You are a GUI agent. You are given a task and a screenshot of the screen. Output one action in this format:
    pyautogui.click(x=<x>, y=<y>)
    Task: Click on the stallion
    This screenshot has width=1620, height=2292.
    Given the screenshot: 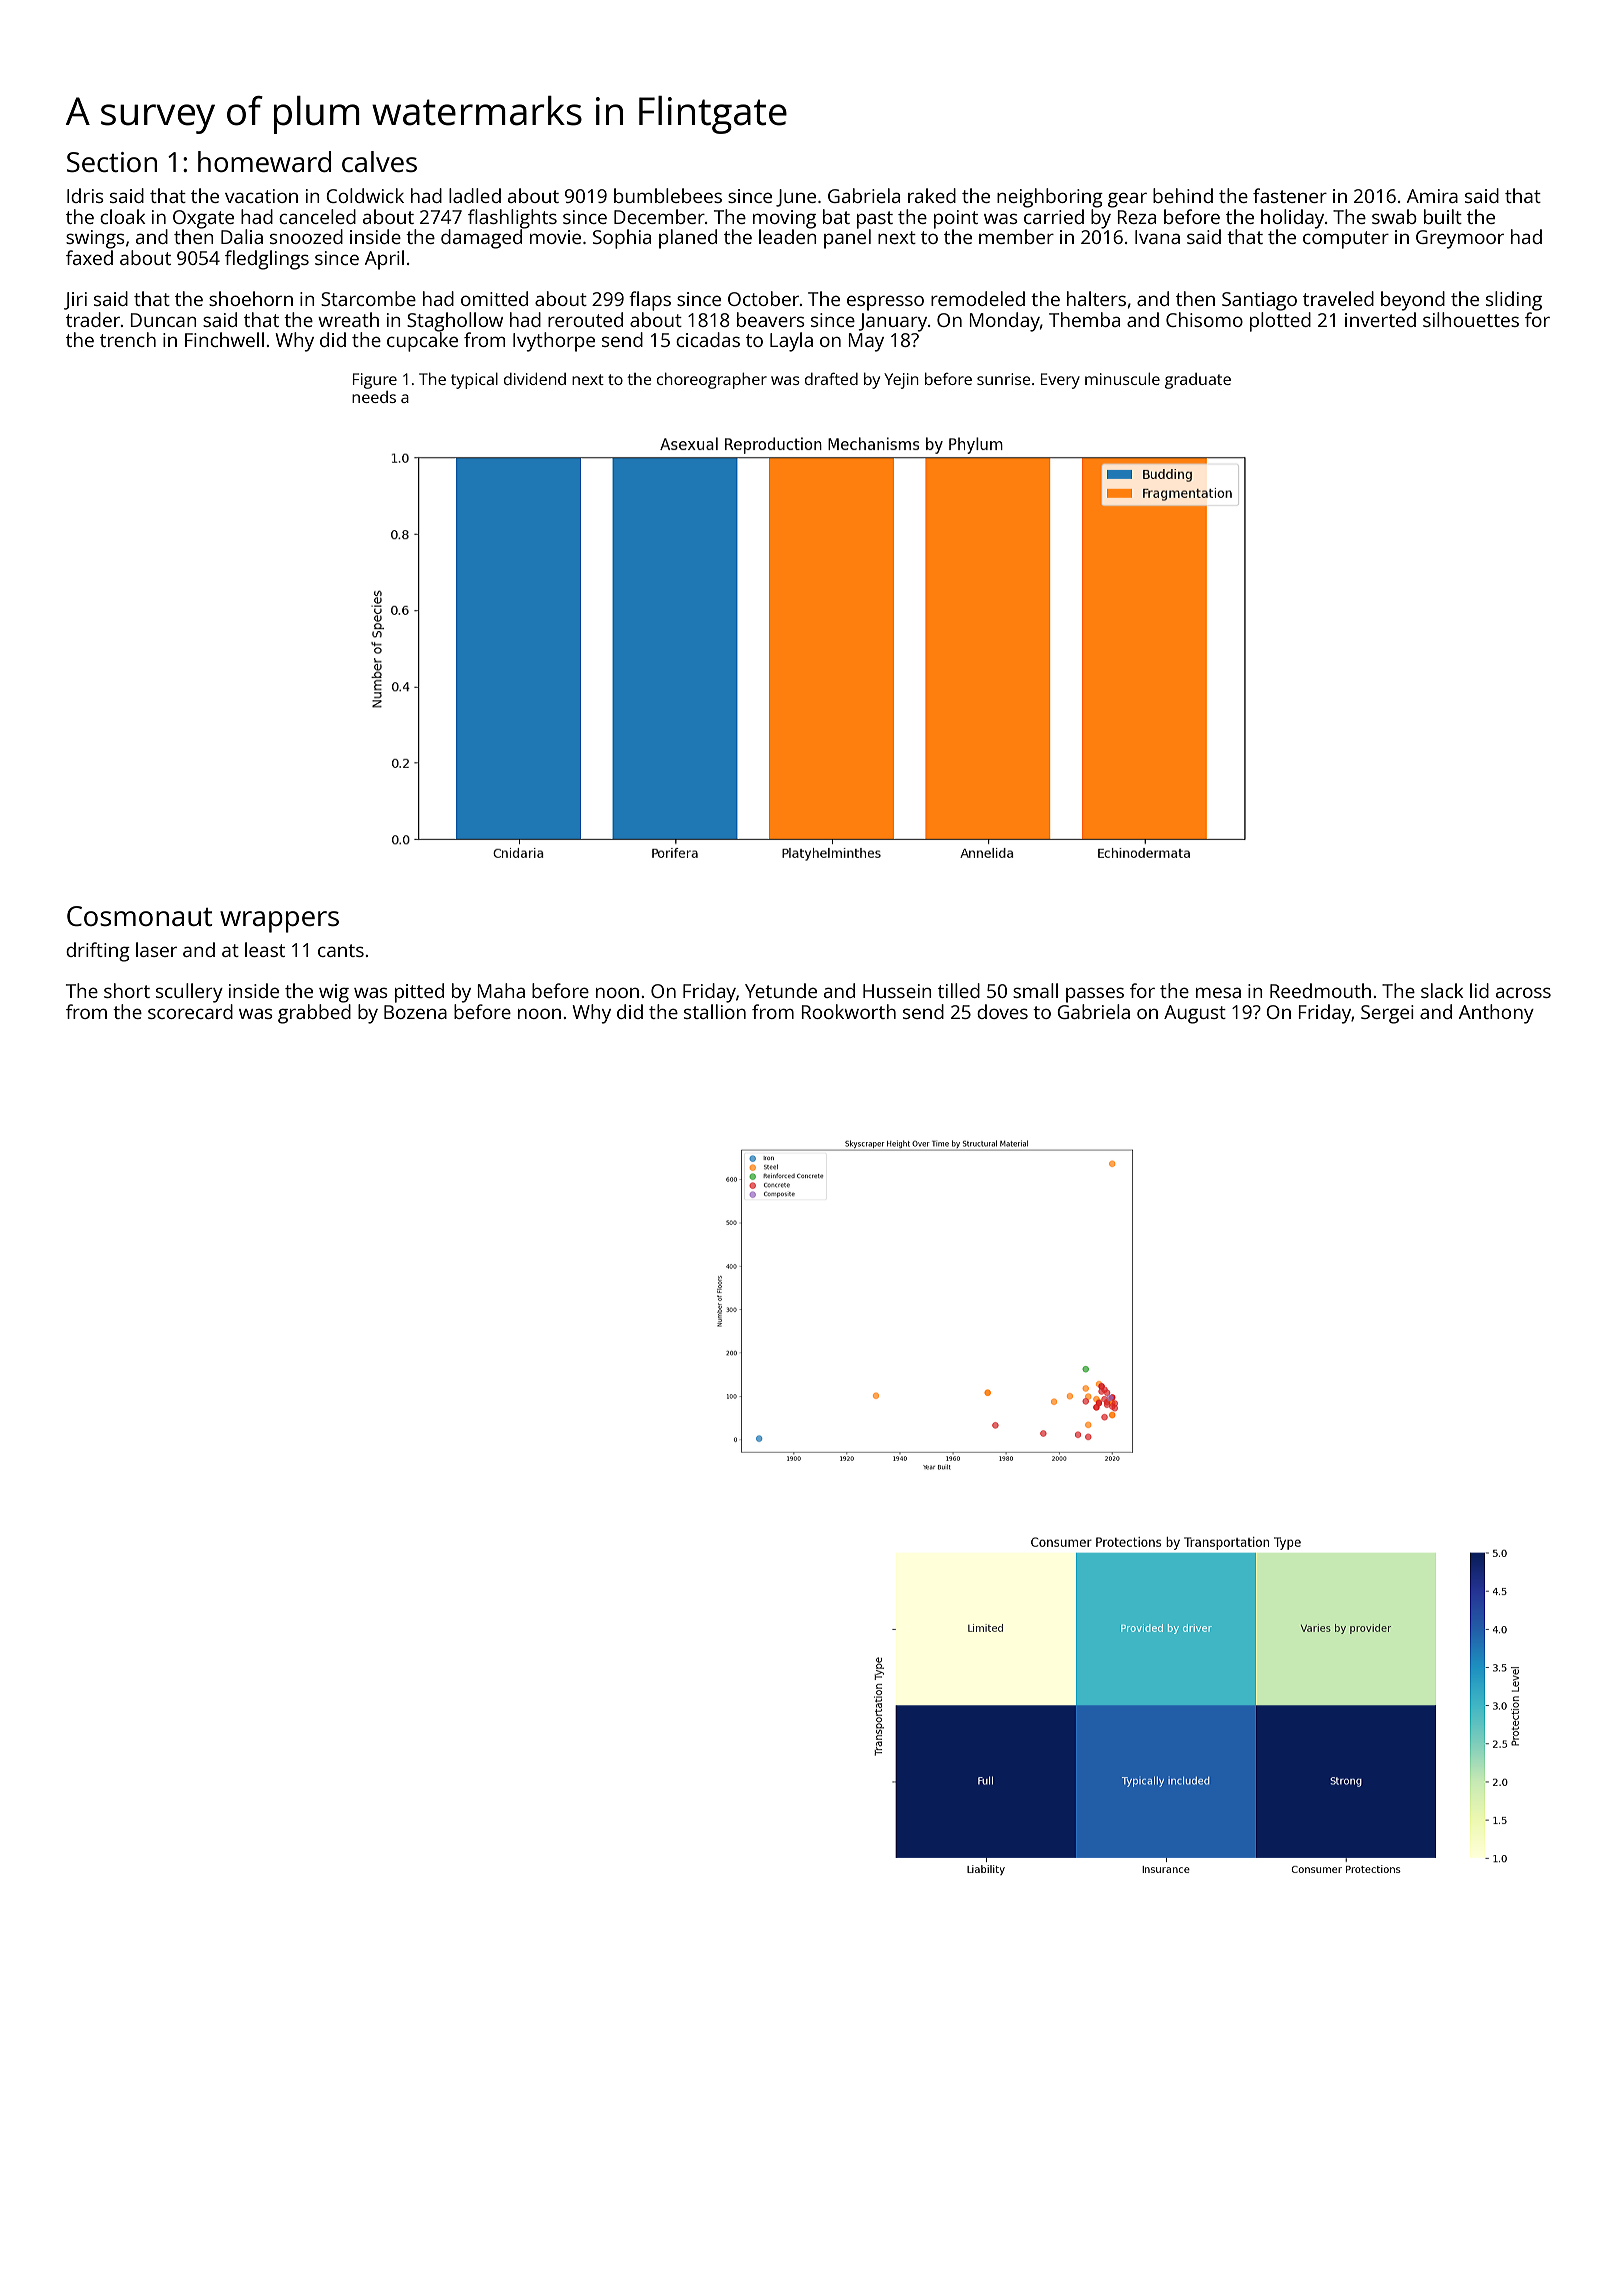 What is the action you would take?
    pyautogui.click(x=715, y=1011)
